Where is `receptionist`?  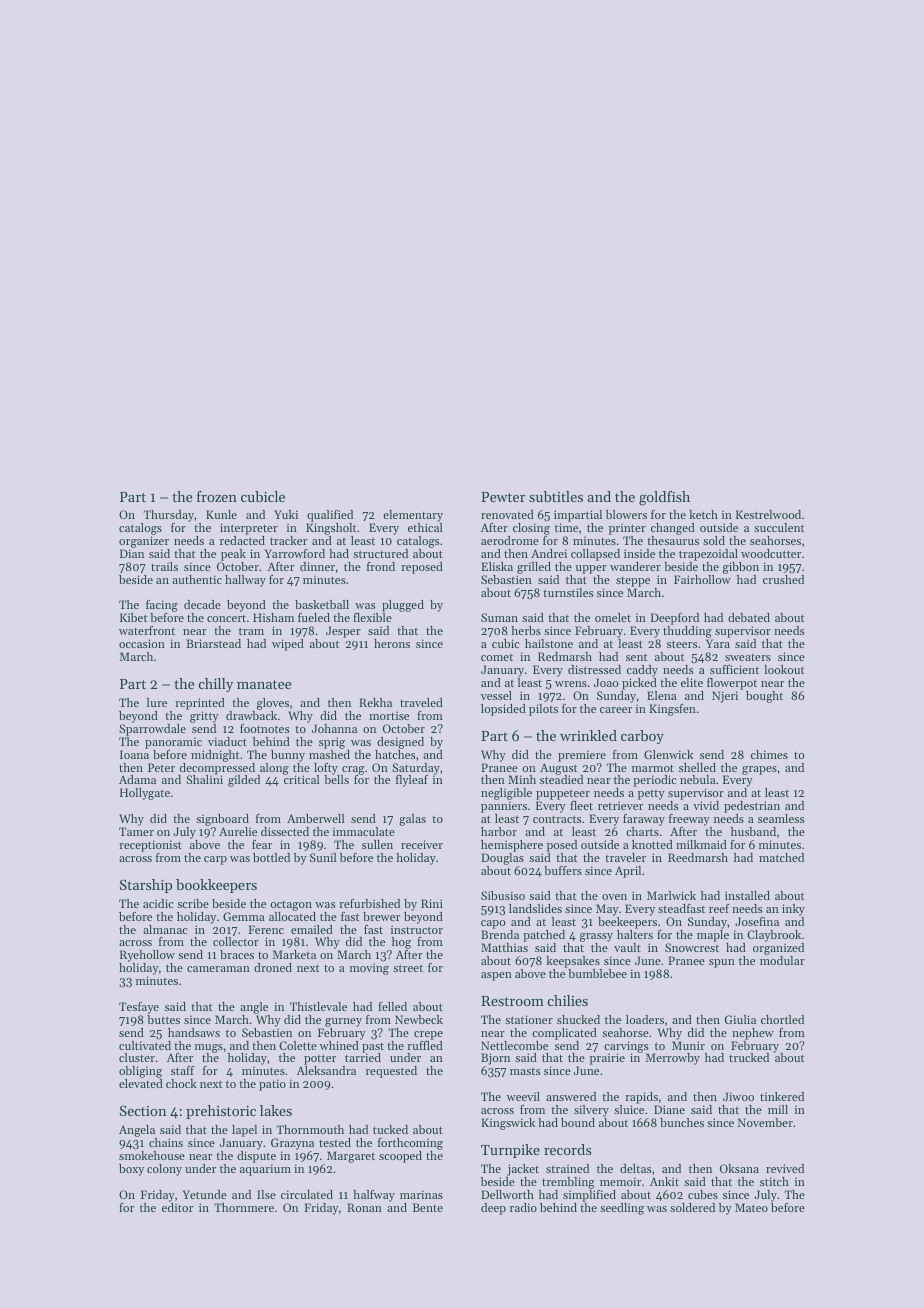 receptionist is located at coordinates (150, 846).
